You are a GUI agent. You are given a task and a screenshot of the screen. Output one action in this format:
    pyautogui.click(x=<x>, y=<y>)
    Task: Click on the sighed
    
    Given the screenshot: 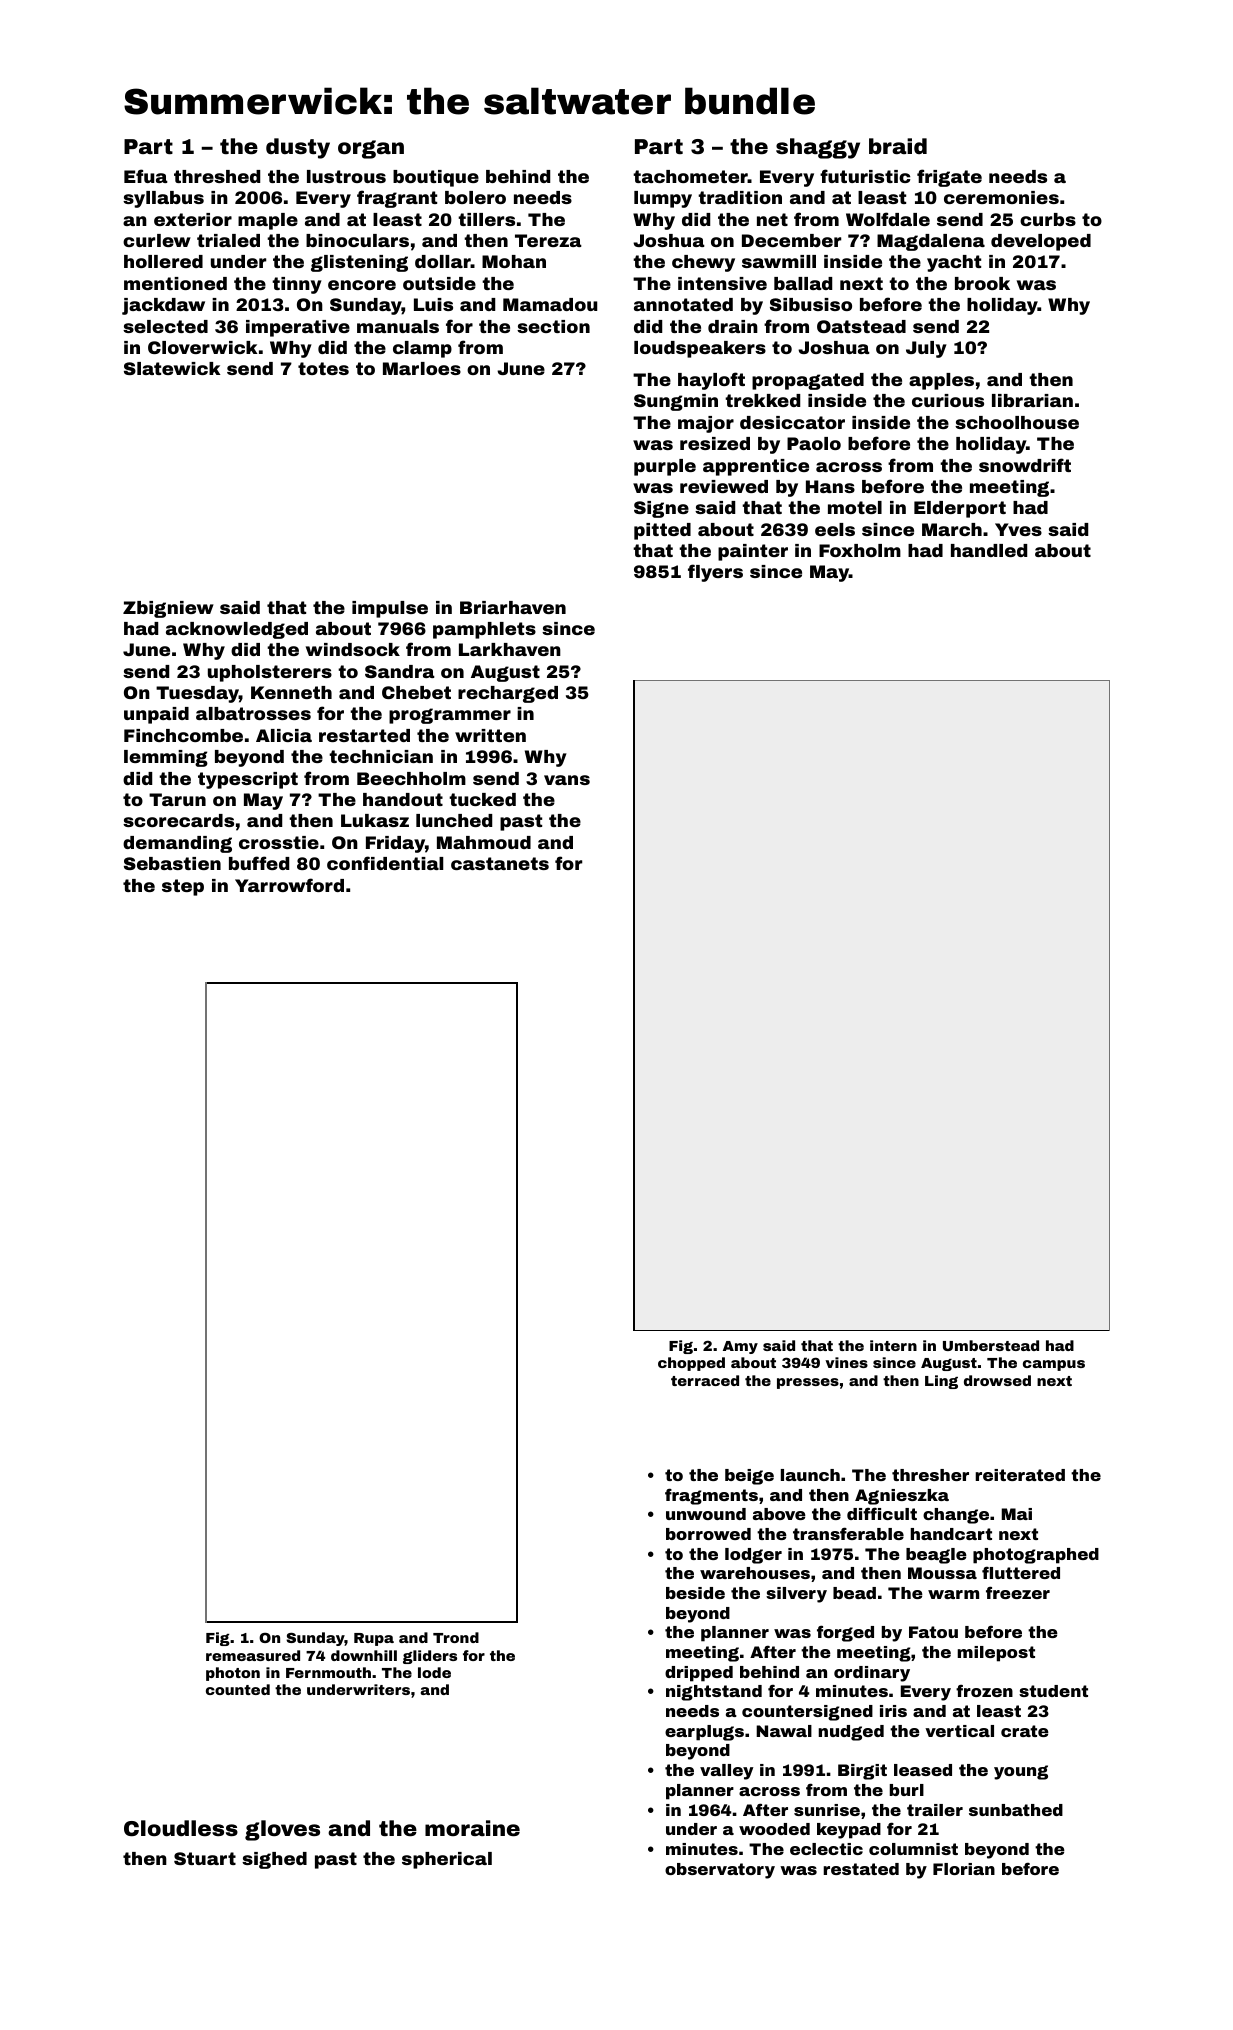 What is the action you would take?
    pyautogui.click(x=274, y=1860)
